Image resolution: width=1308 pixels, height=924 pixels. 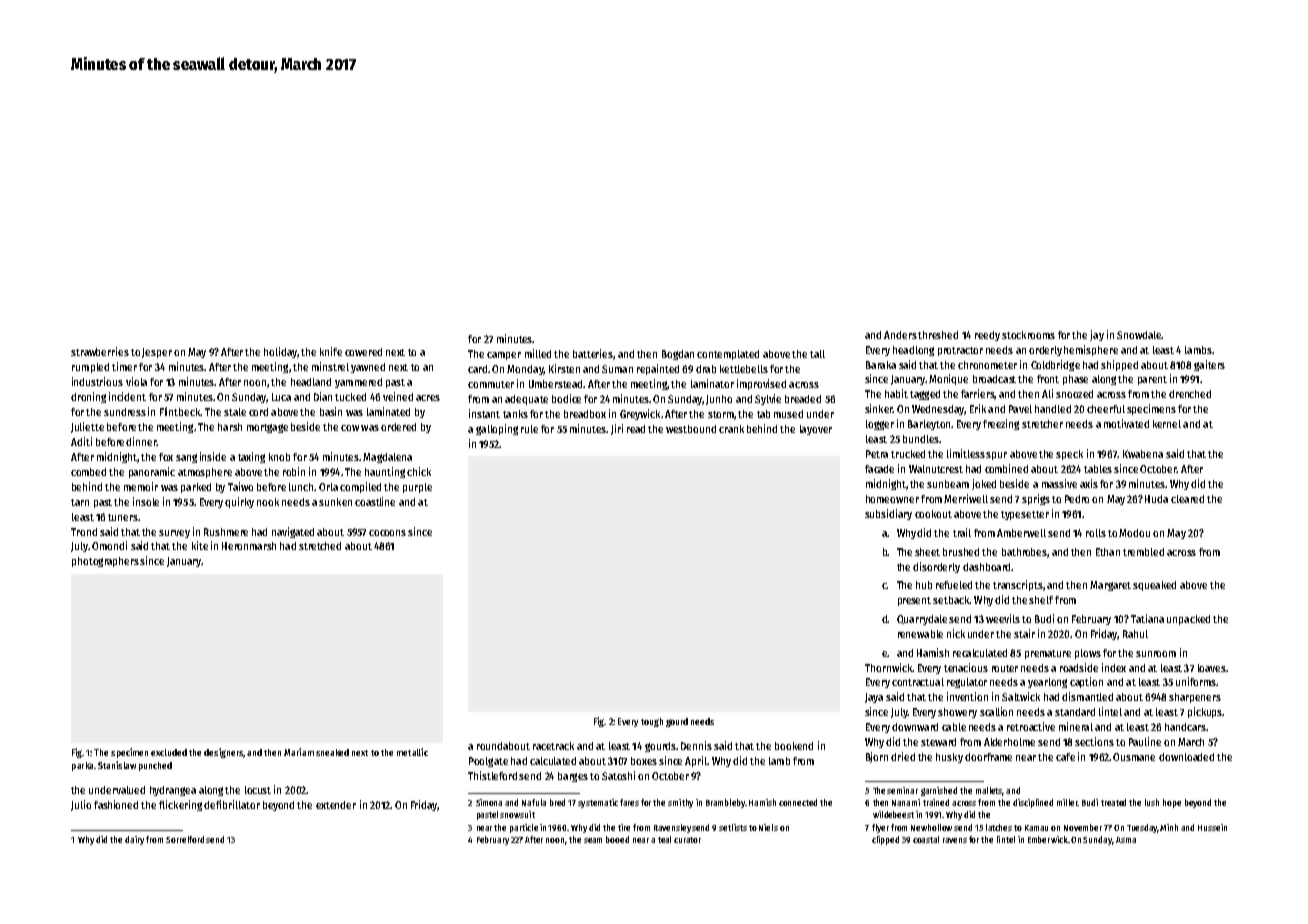 What do you see at coordinates (109, 545) in the image?
I see `Omondi` at bounding box center [109, 545].
